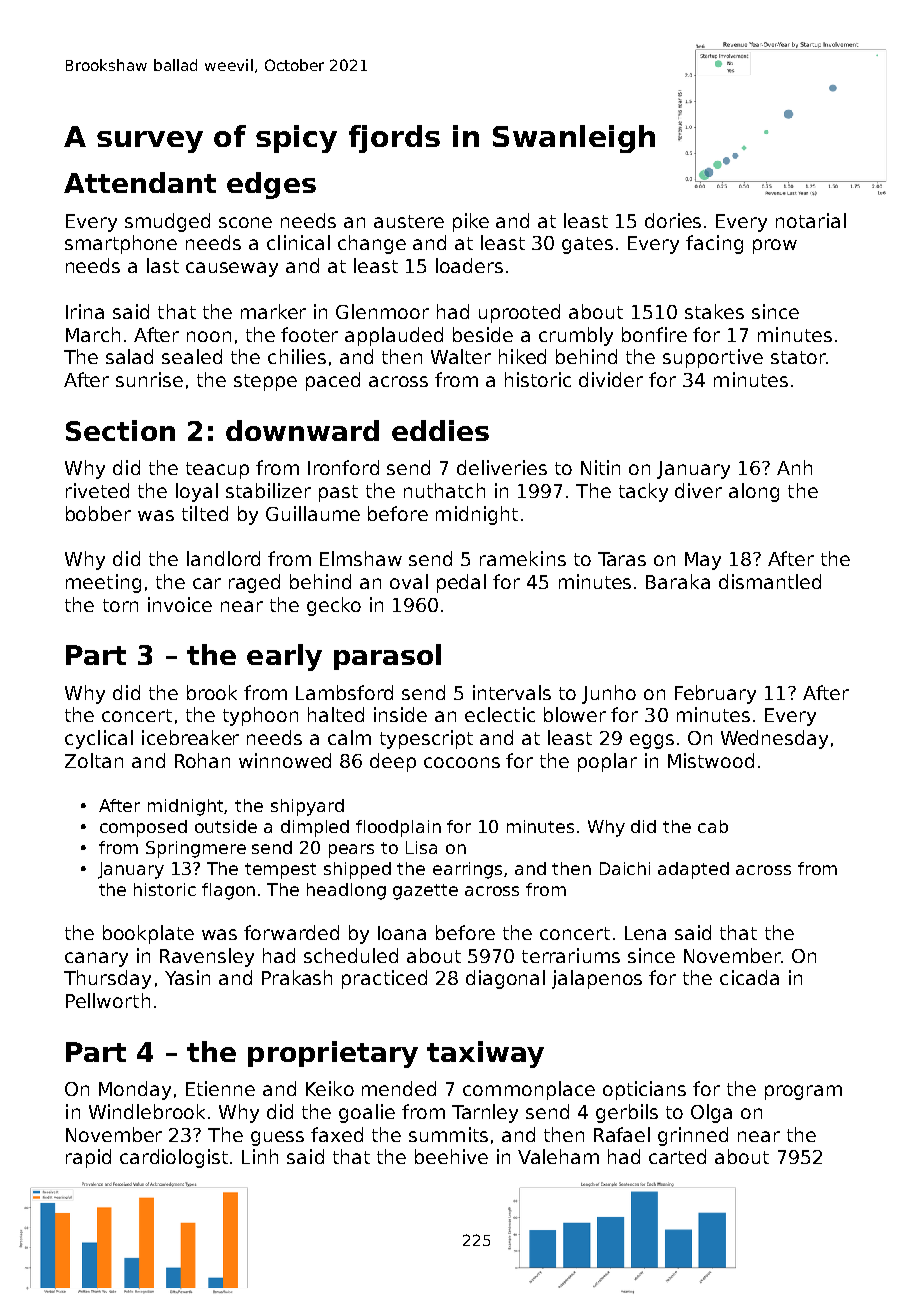  I want to click on practiced, so click(384, 979).
